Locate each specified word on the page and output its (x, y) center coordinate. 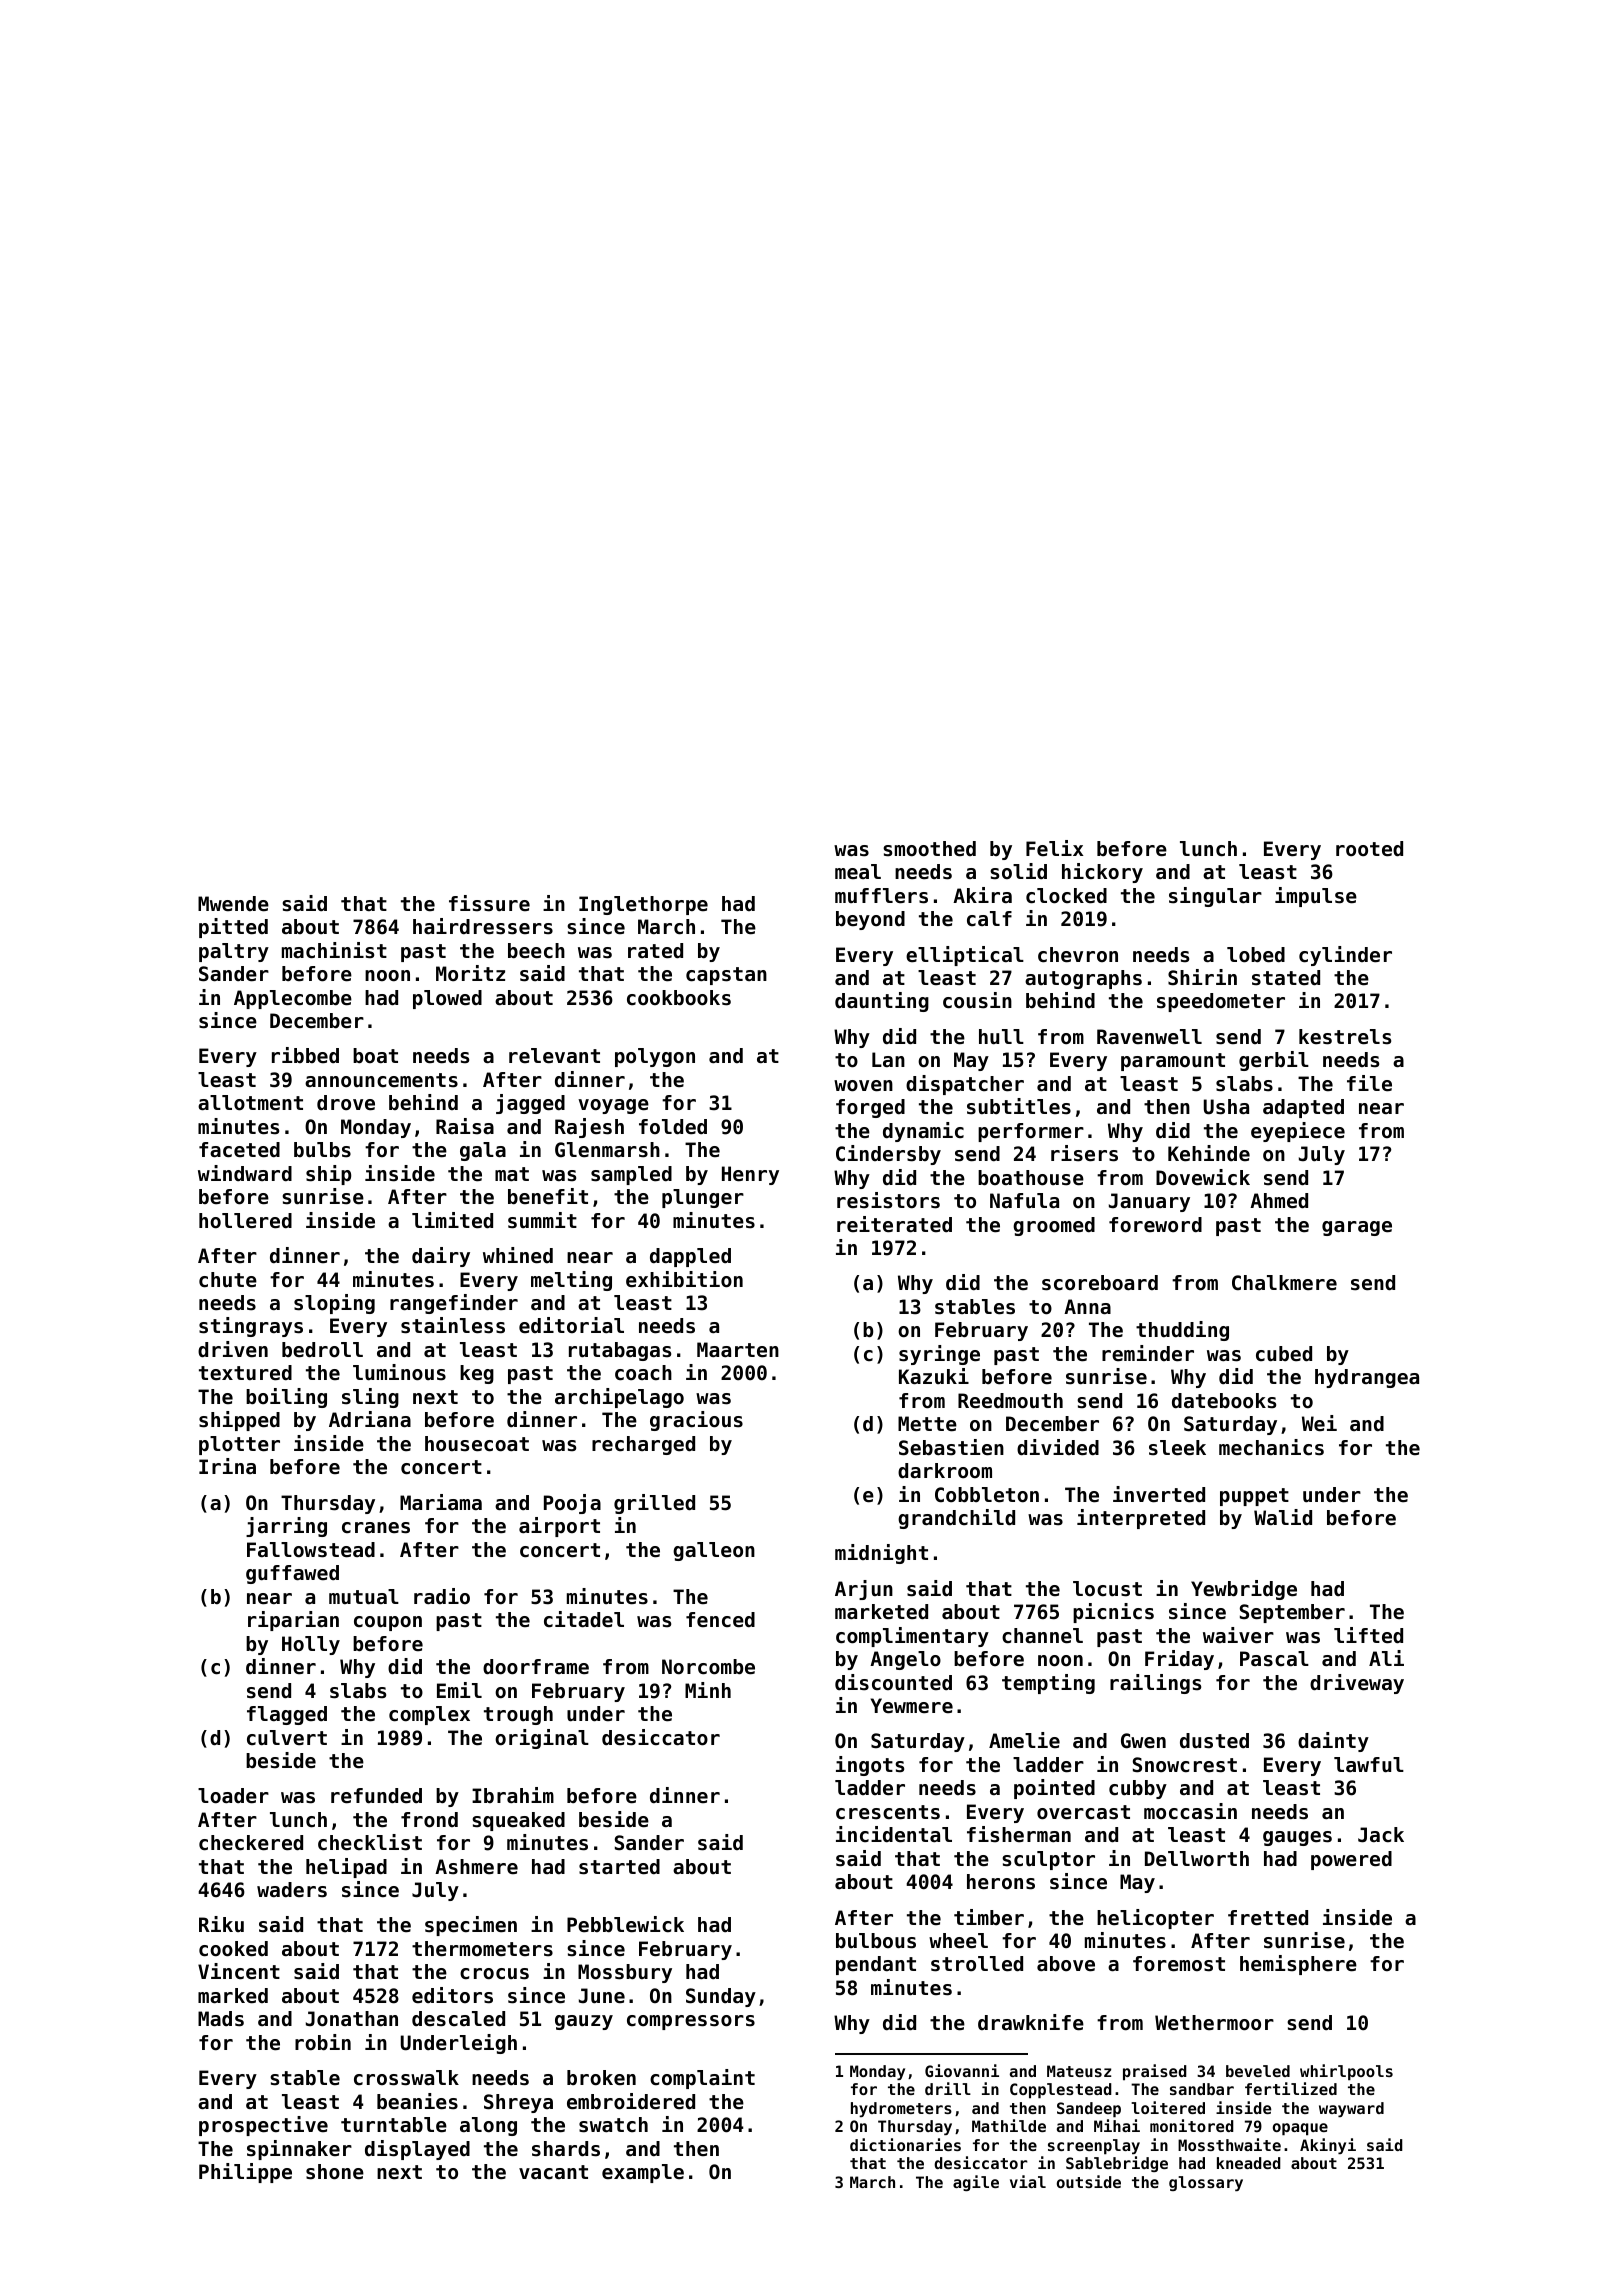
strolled (977, 1964)
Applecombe (293, 999)
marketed (881, 1612)
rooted (1369, 849)
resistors (888, 1200)
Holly (311, 1645)
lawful (1369, 1765)
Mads (221, 2019)
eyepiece (1298, 1132)
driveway (1357, 1684)
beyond (870, 920)
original (542, 1739)
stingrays (251, 1327)
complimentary (912, 1637)
